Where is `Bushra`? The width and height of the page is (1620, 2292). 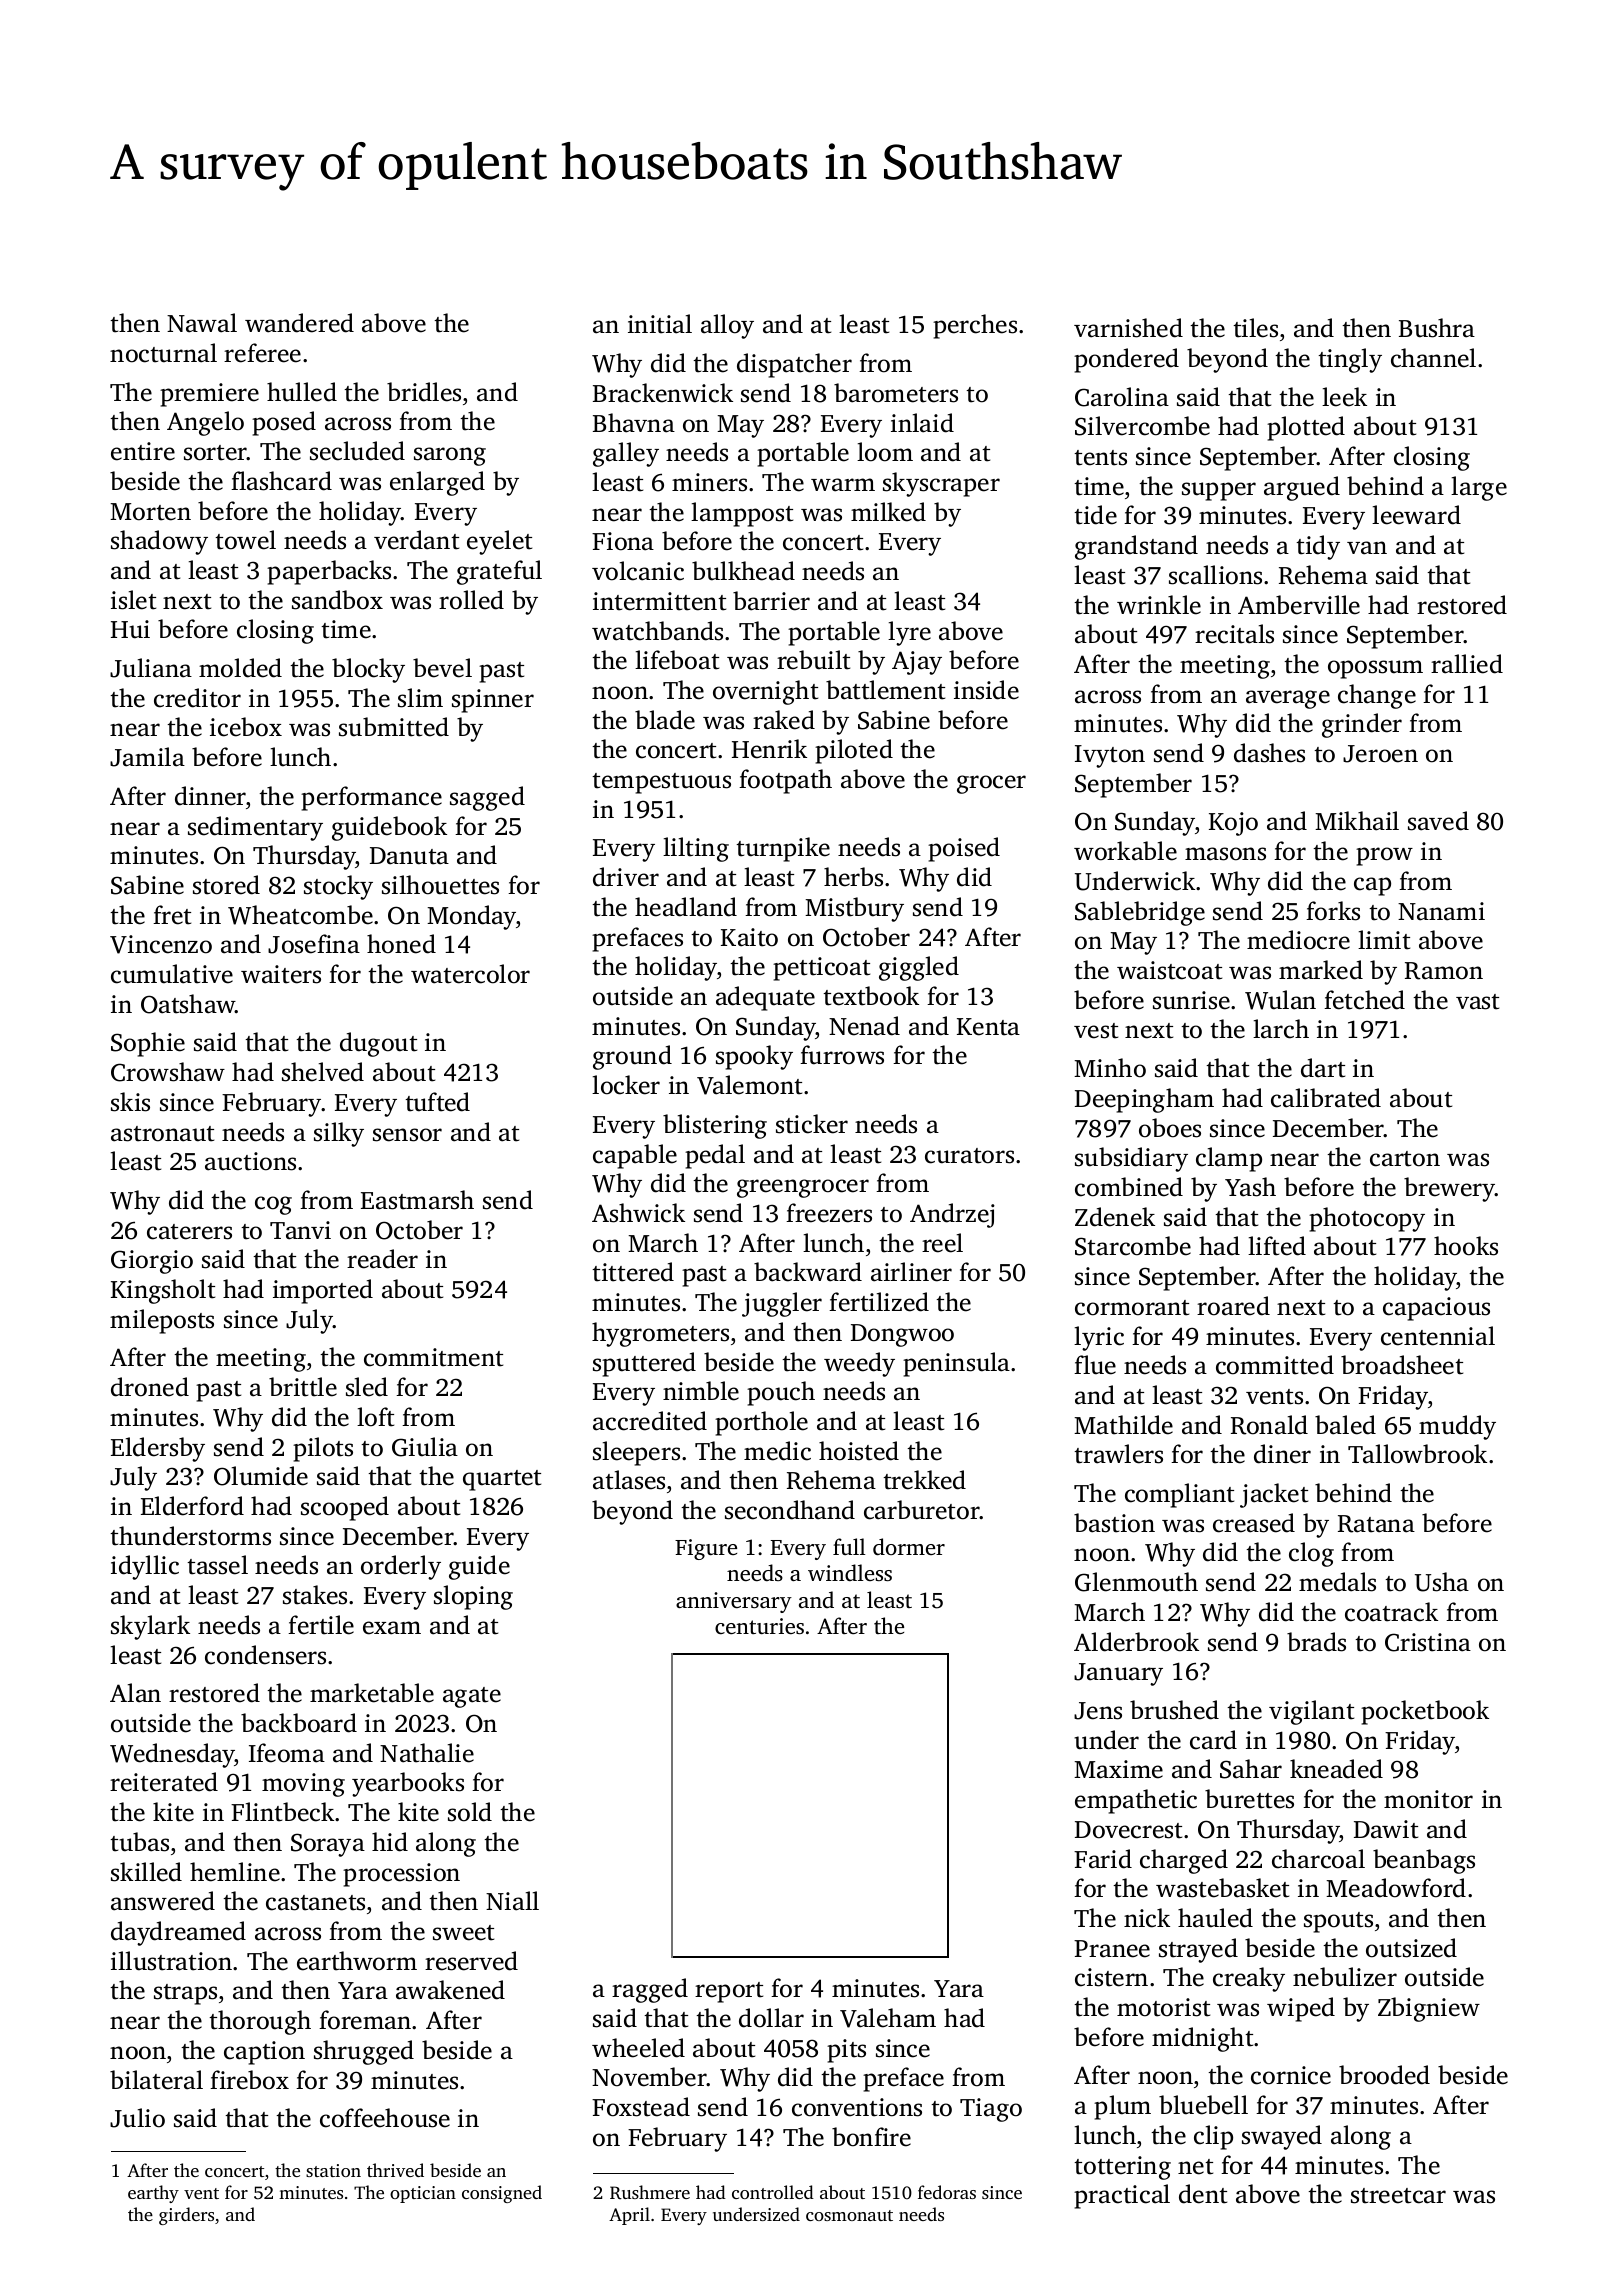
Bushra is located at coordinates (1437, 328).
